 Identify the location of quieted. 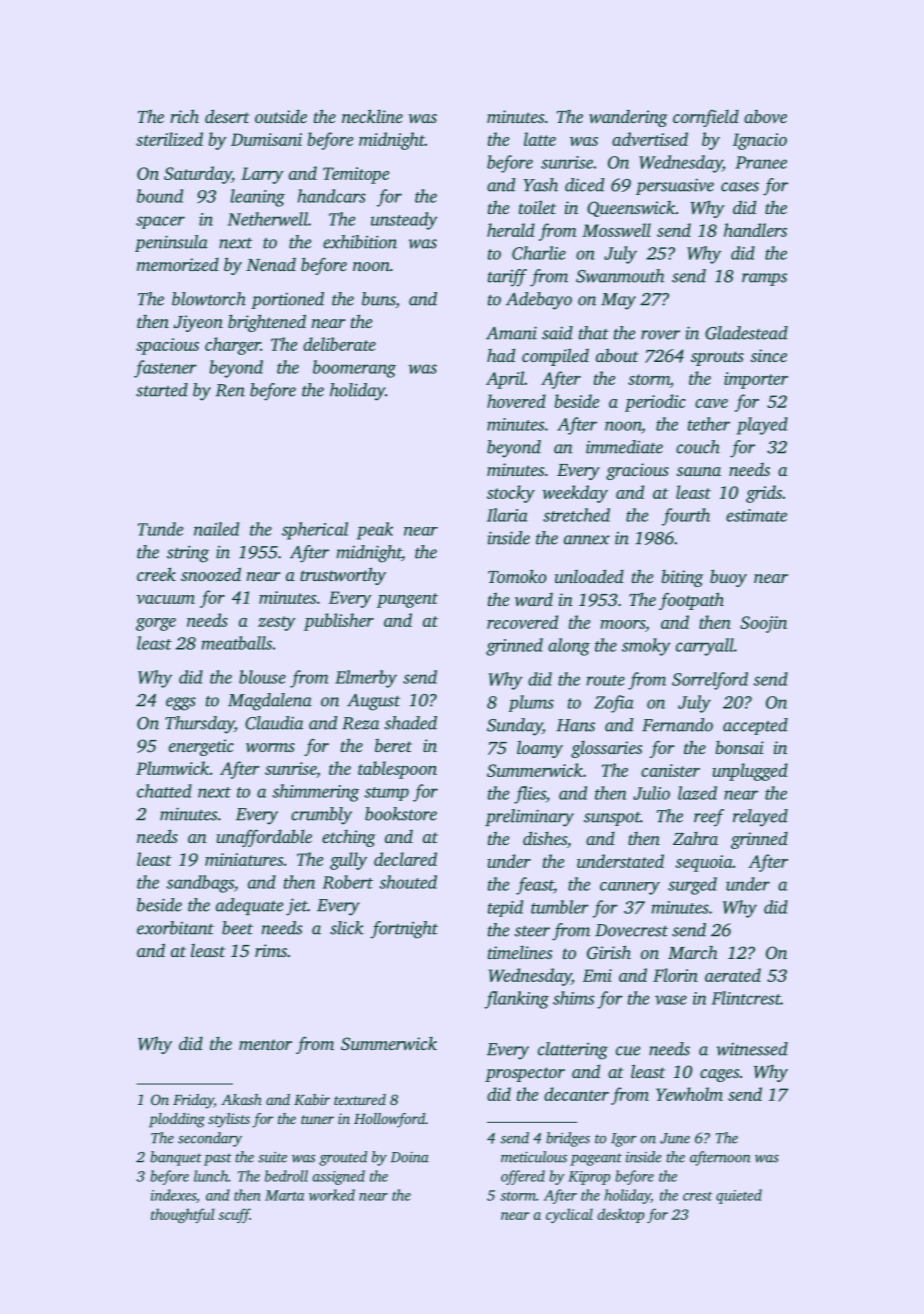
(739, 1196).
